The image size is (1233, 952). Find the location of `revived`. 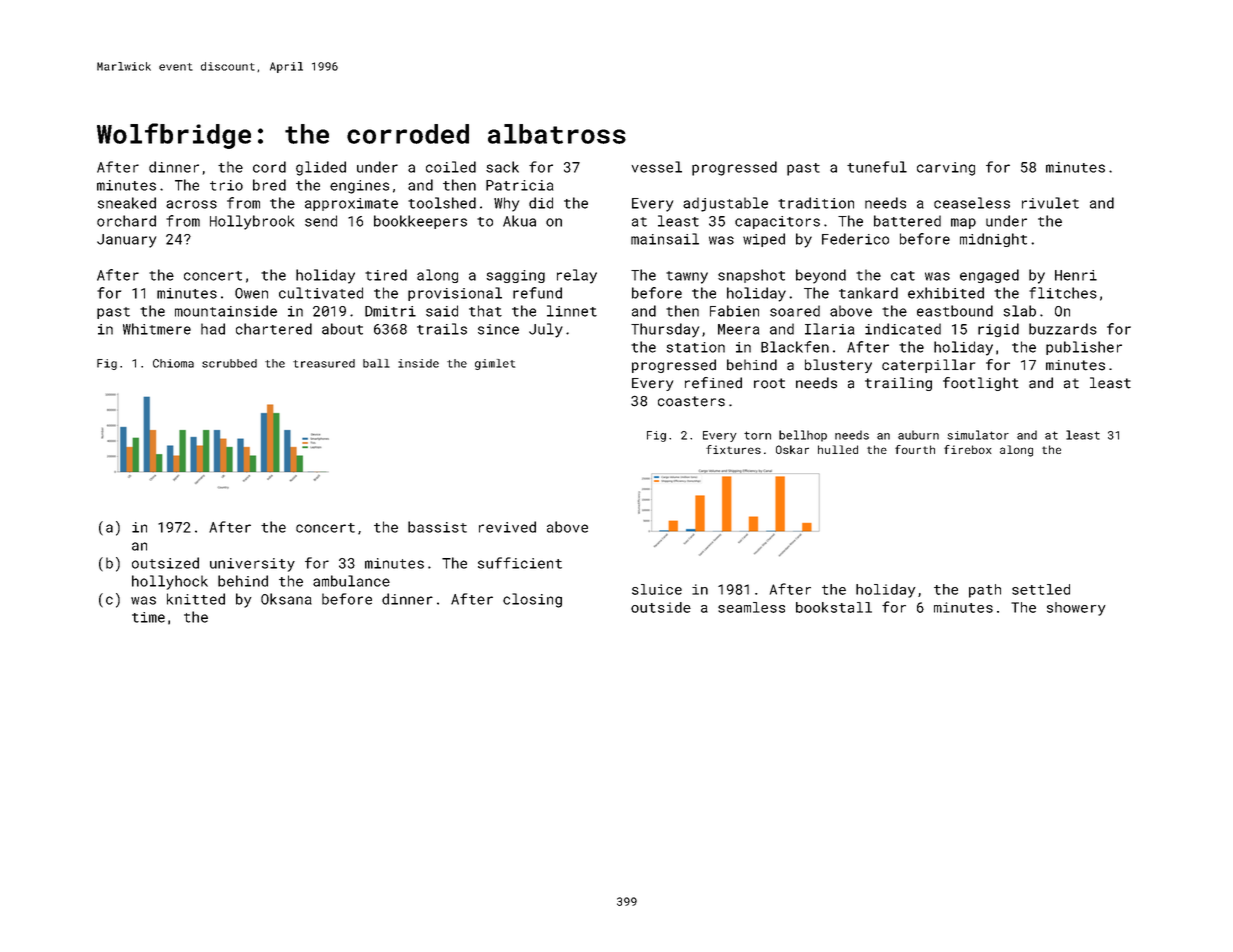

revived is located at coordinates (507, 527).
